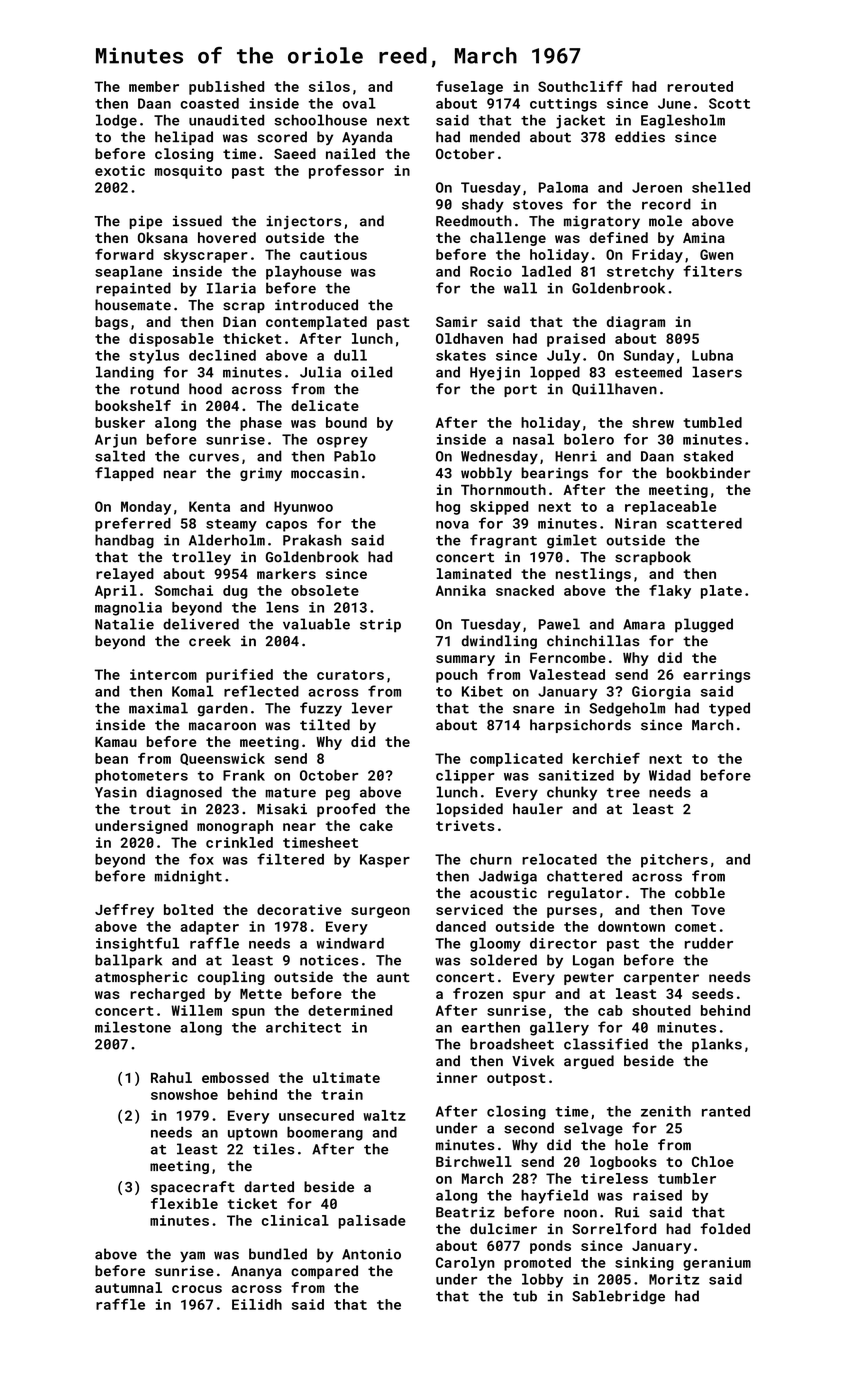 Image resolution: width=849 pixels, height=1400 pixels. What do you see at coordinates (674, 1279) in the document?
I see `Moritz` at bounding box center [674, 1279].
